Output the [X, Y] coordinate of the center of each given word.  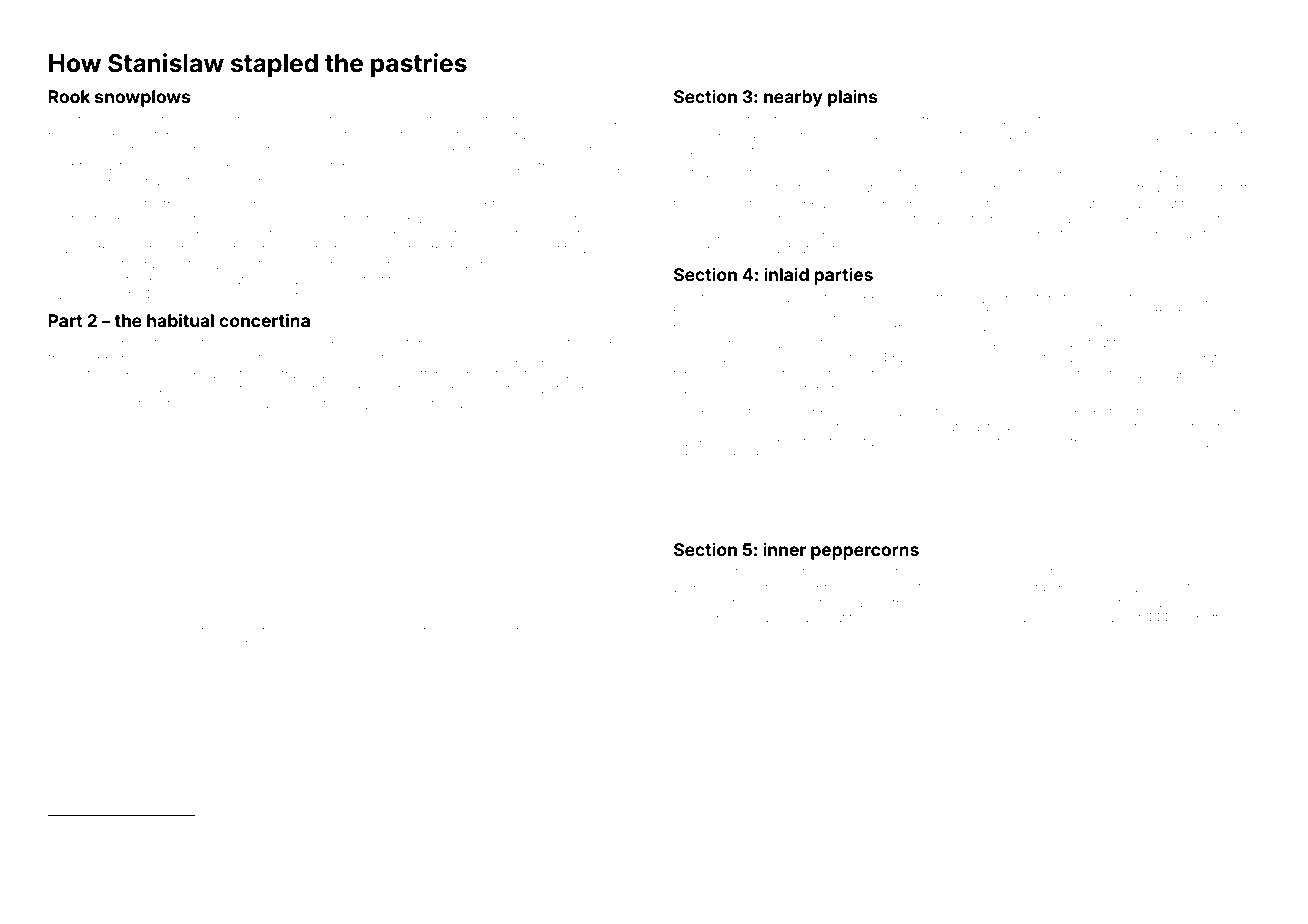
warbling [699, 122]
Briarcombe [972, 618]
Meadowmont [284, 404]
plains [853, 98]
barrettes [1206, 618]
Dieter [385, 839]
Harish [693, 572]
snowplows [142, 98]
